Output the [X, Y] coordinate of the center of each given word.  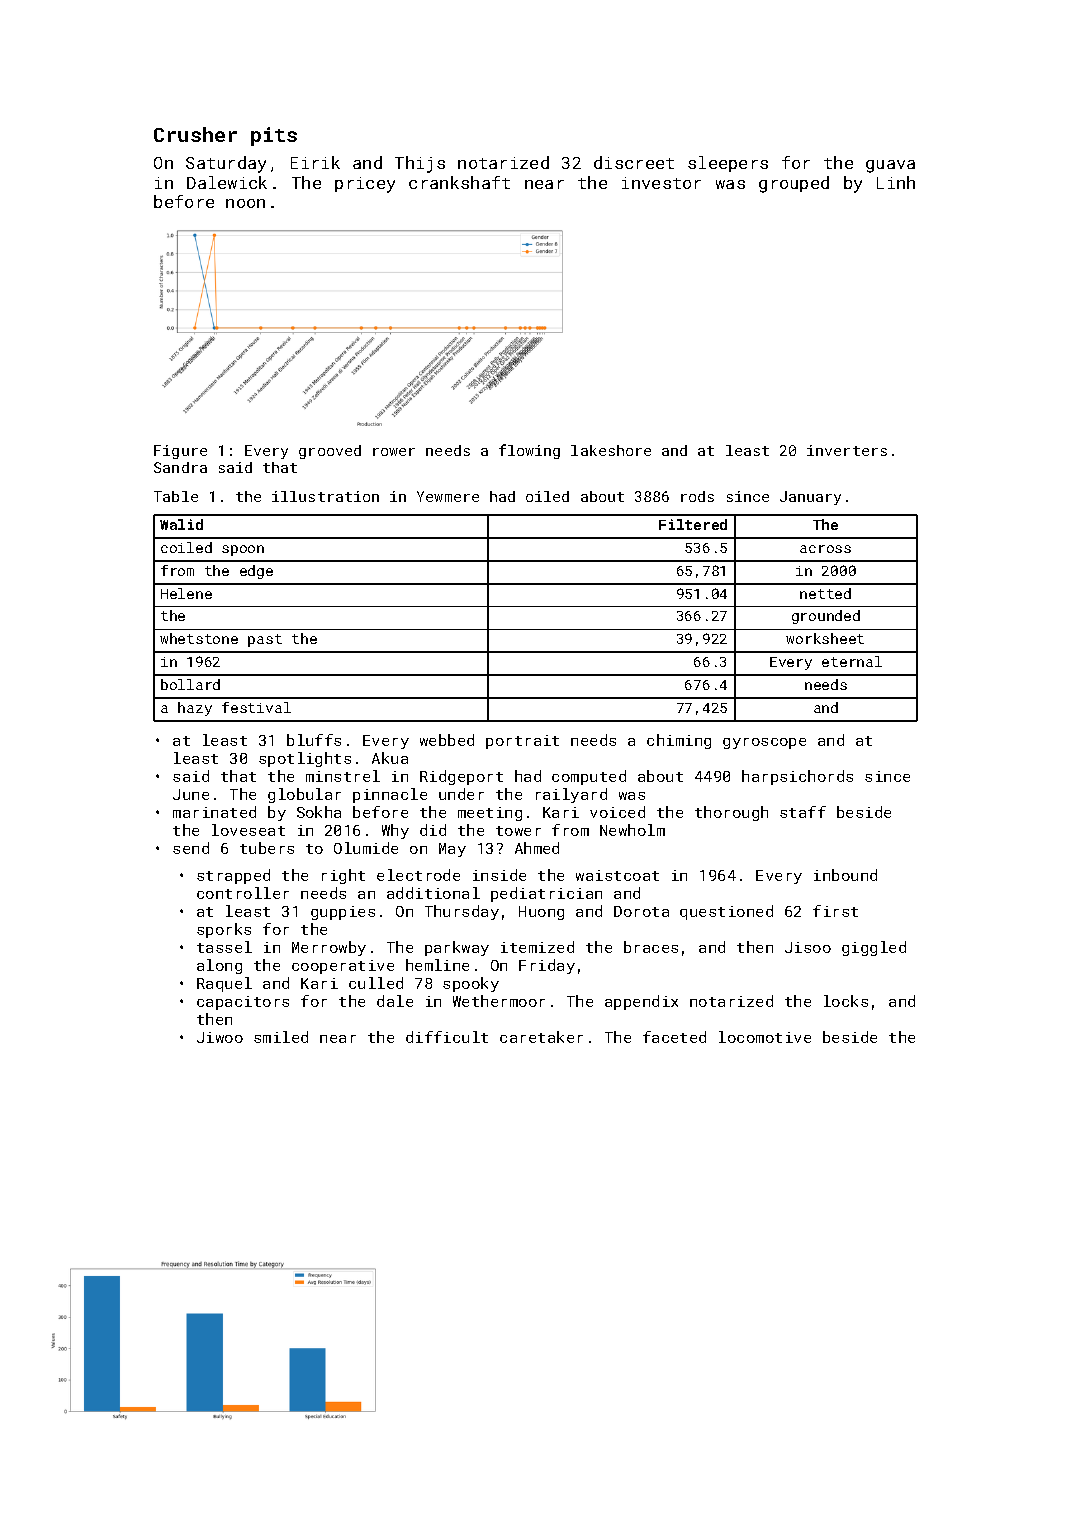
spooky [471, 984]
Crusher [195, 134]
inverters [847, 450]
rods [697, 496]
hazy [195, 709]
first [835, 911]
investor [661, 183]
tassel [224, 947]
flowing [529, 451]
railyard [571, 795]
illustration [325, 496]
